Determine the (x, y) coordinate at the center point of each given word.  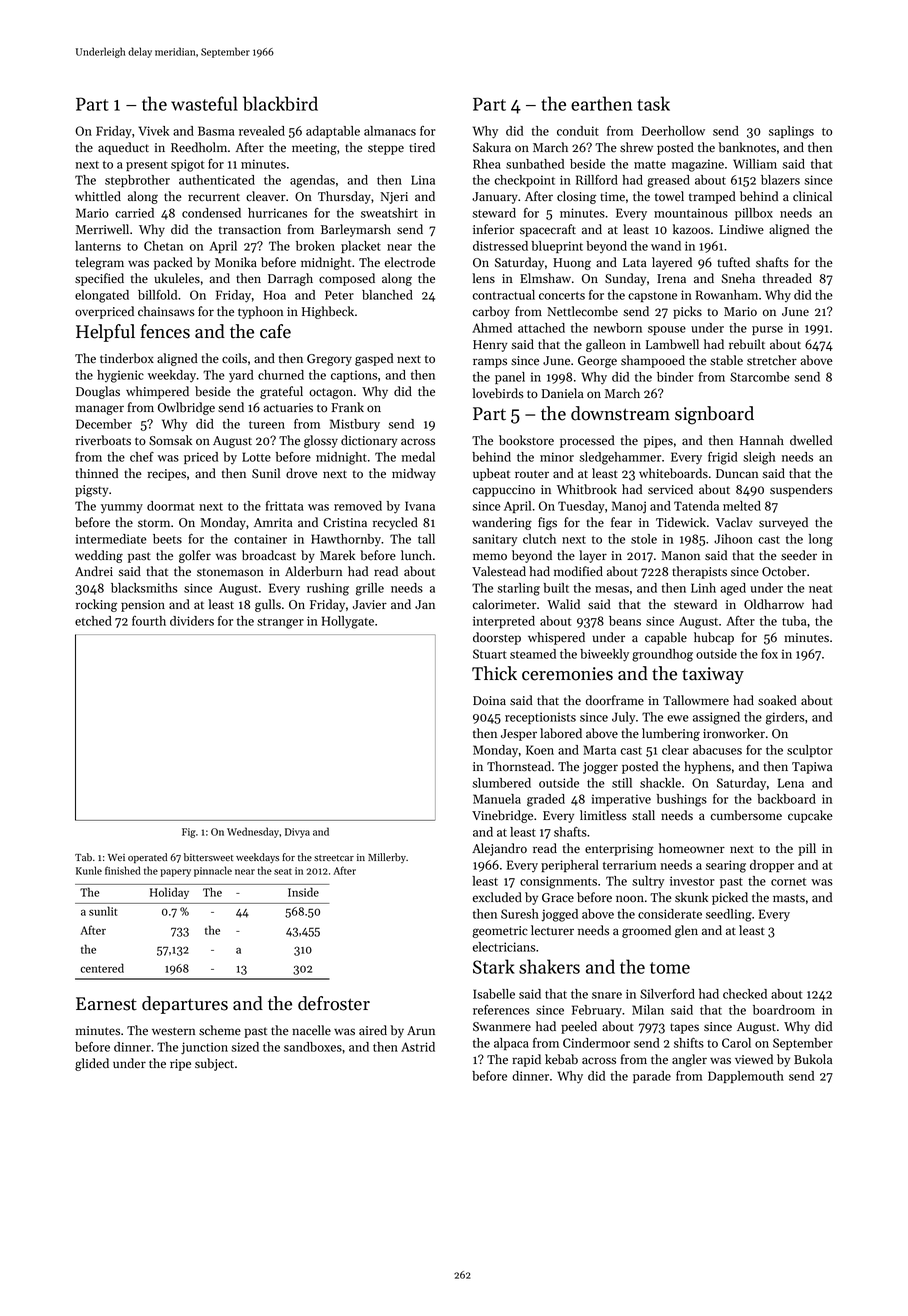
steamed (533, 654)
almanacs (390, 131)
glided (92, 1064)
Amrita (273, 522)
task (653, 103)
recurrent (214, 197)
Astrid (418, 1047)
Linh (703, 588)
